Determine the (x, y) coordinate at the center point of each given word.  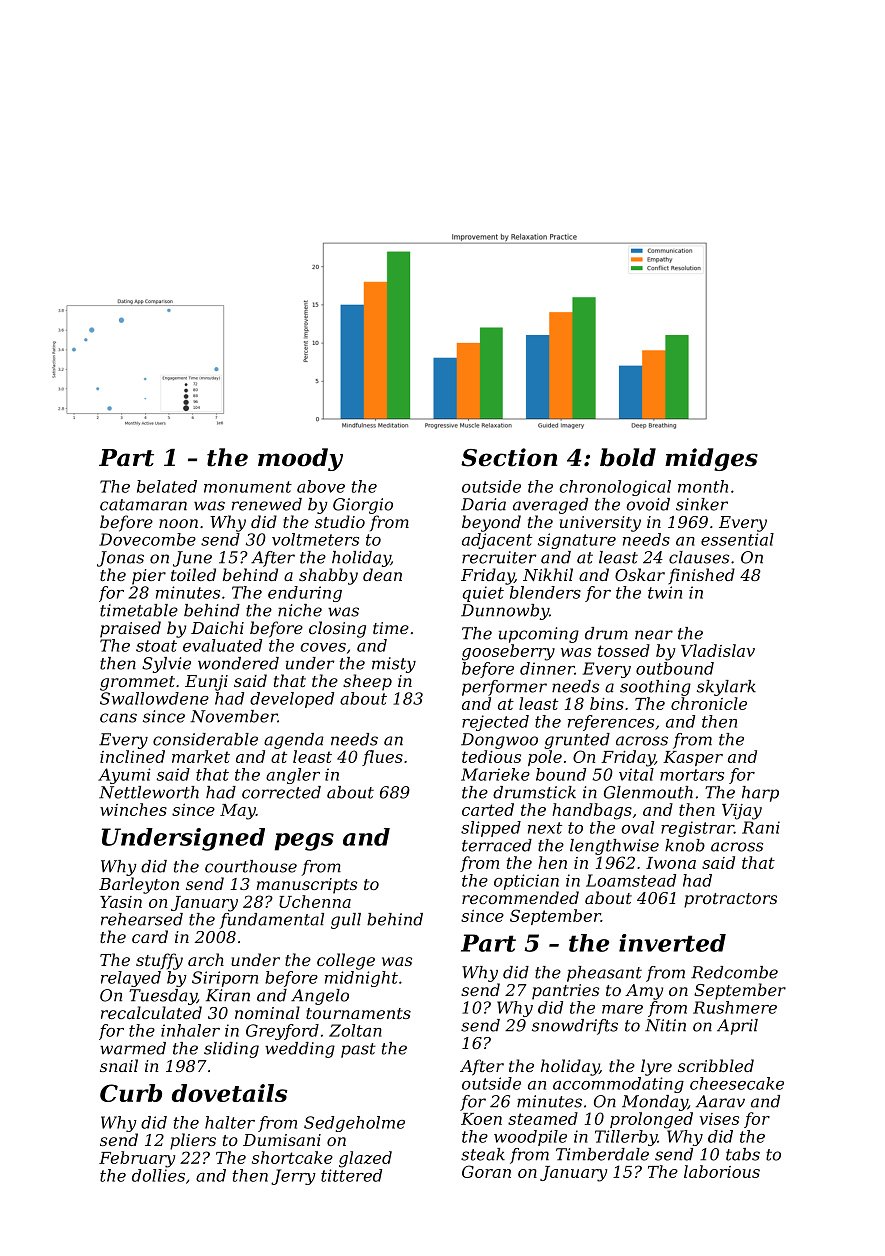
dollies (158, 1175)
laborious (722, 1171)
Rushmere (735, 1007)
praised (130, 629)
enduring (305, 594)
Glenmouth (648, 792)
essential (737, 539)
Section (509, 457)
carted (488, 809)
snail (119, 1065)
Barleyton (139, 885)
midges (711, 459)
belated (167, 486)
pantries (565, 992)
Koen (481, 1119)
